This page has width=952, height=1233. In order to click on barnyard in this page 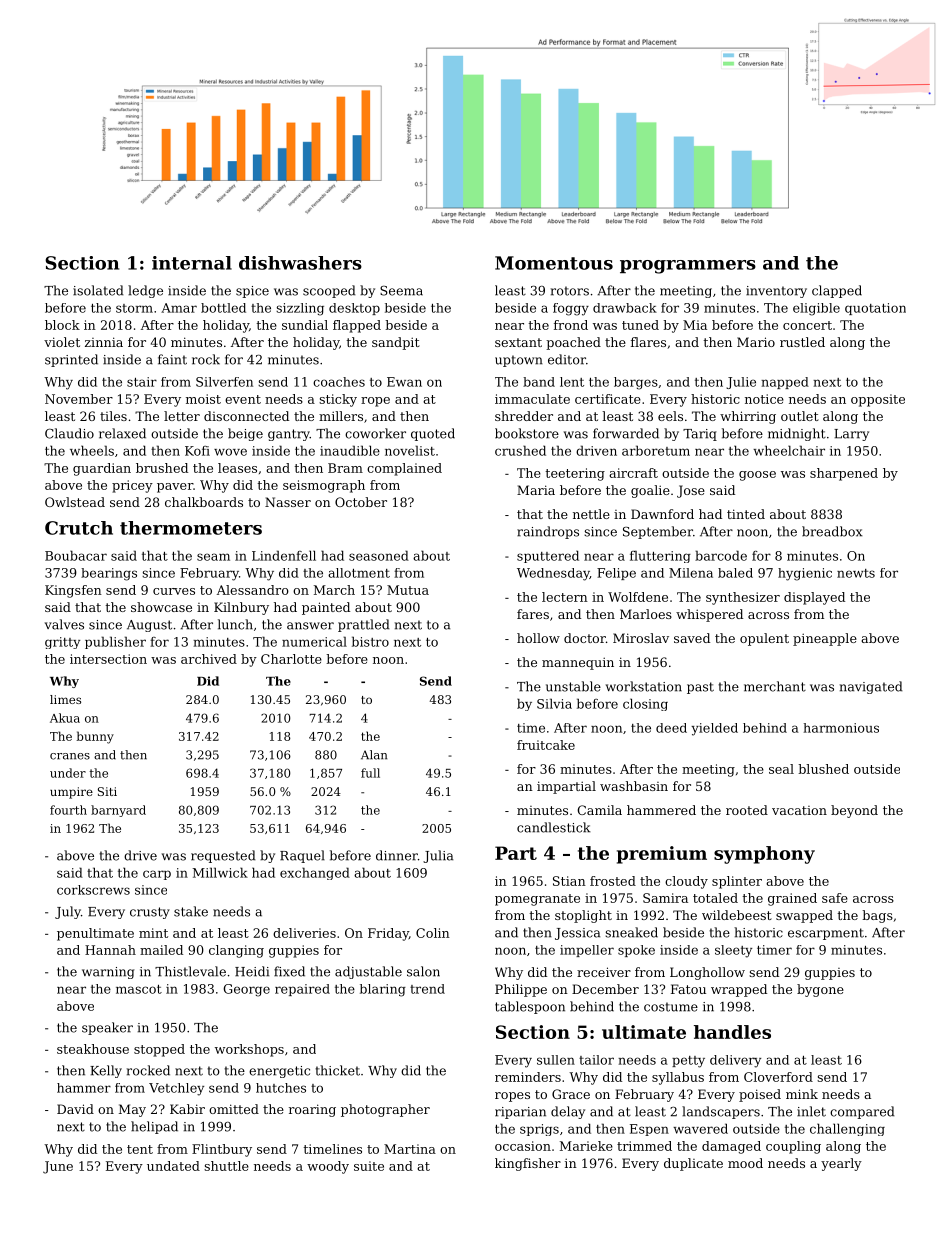, I will do `click(118, 811)`.
